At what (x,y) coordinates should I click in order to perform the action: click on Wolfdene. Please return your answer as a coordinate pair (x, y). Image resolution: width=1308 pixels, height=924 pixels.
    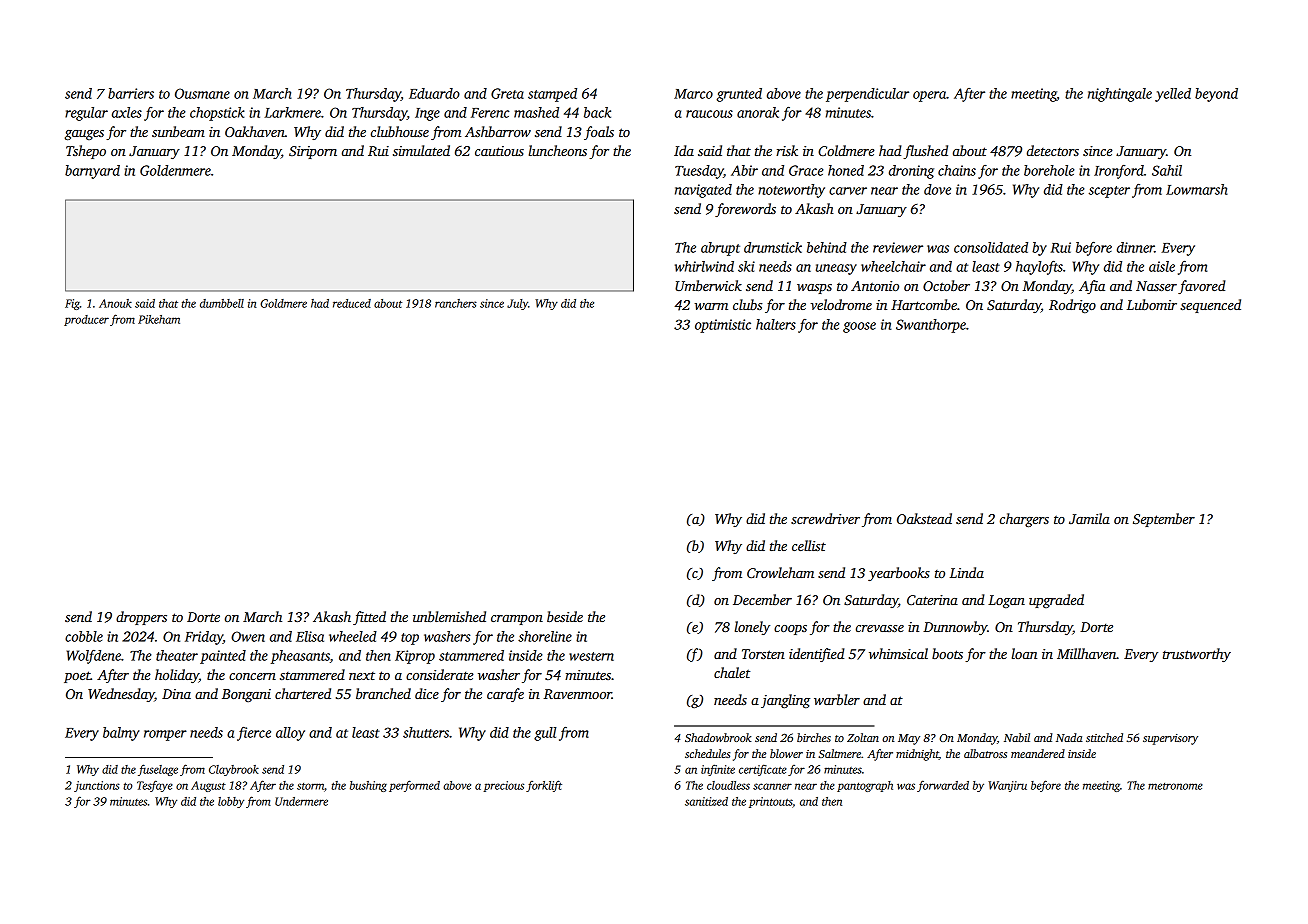
    Looking at the image, I should click on (94, 657).
